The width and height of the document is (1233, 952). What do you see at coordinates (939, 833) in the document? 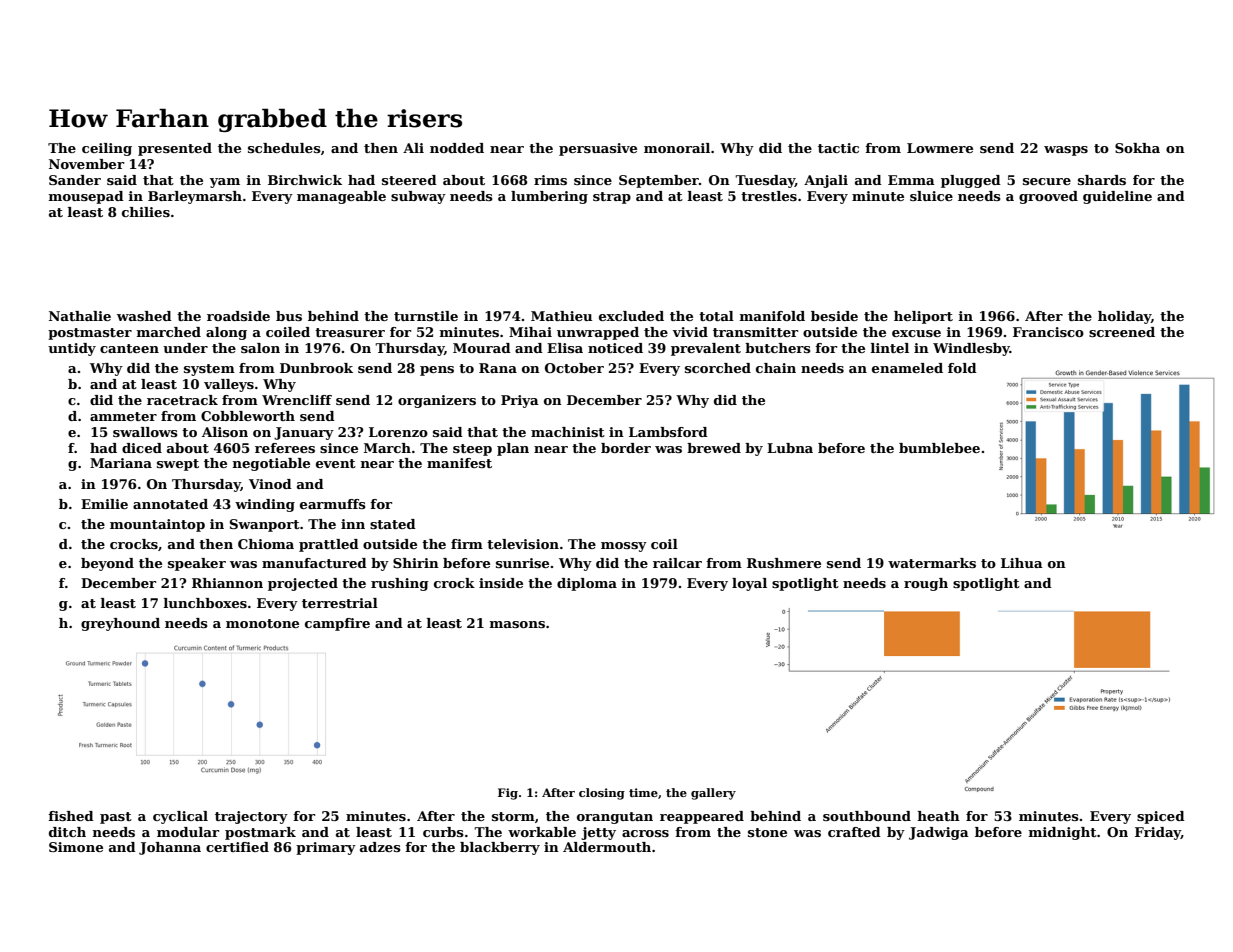
I see `Jadwiga` at bounding box center [939, 833].
